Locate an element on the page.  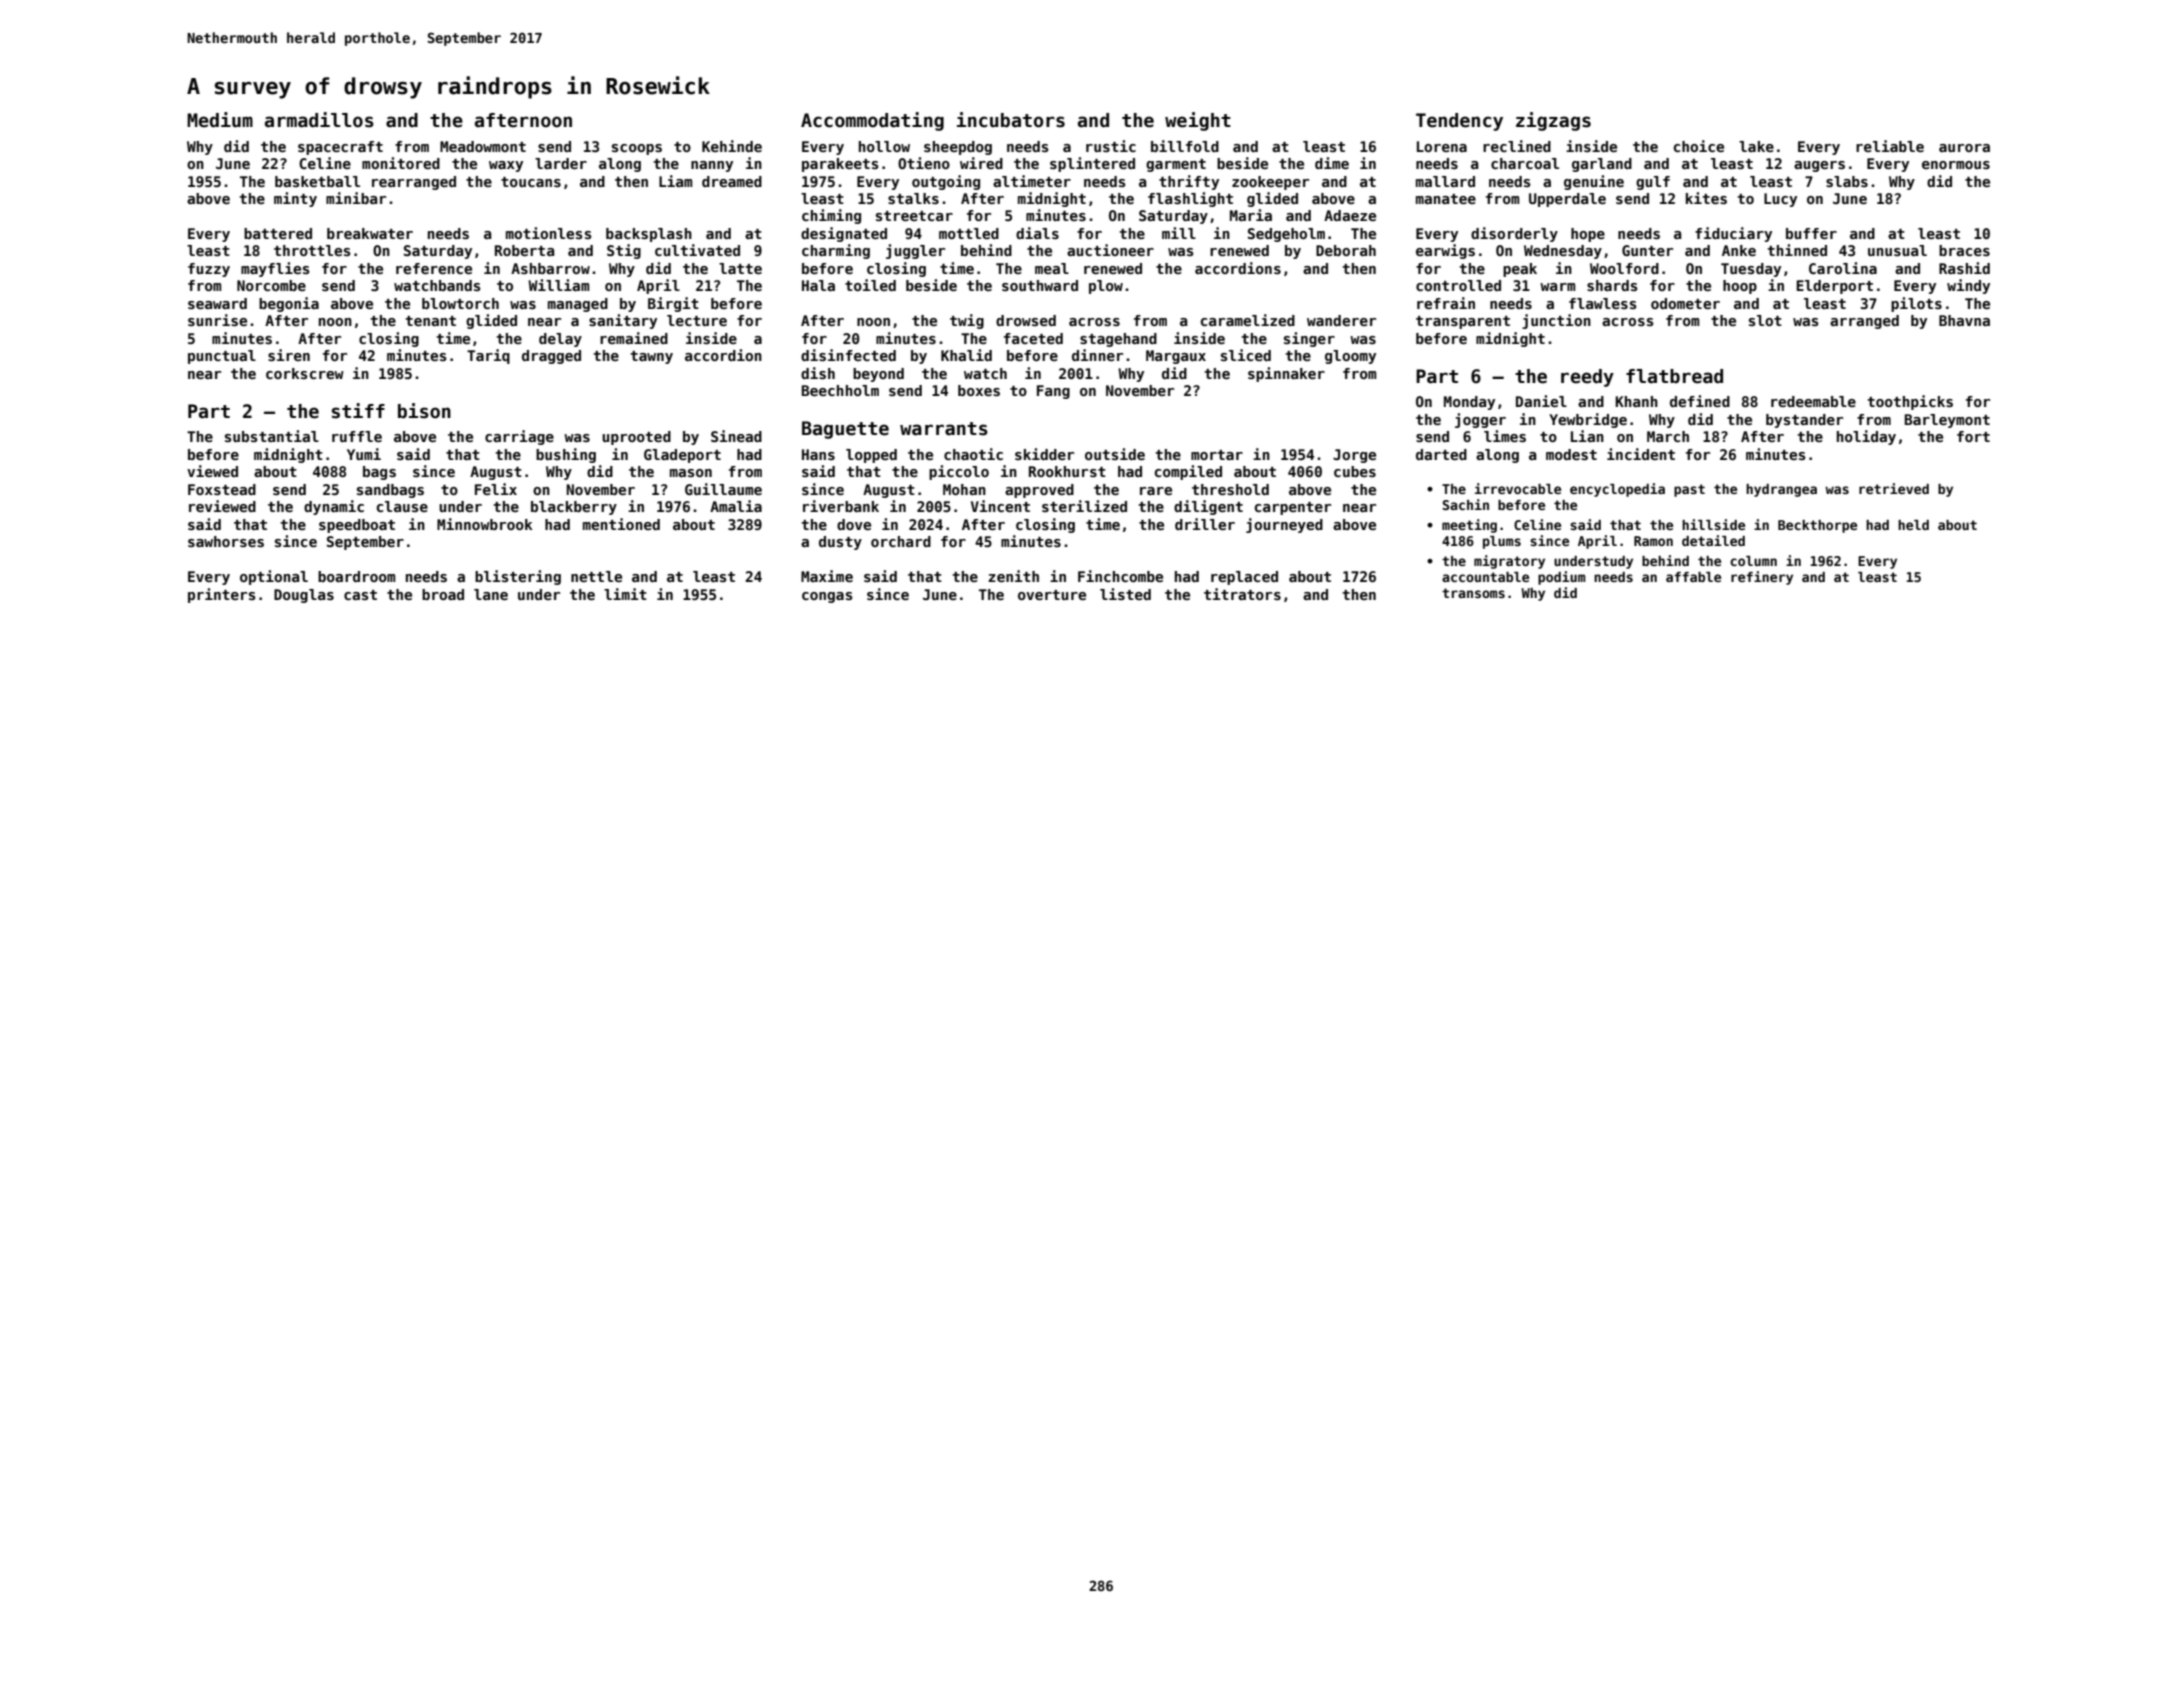
boardroom is located at coordinates (356, 576).
